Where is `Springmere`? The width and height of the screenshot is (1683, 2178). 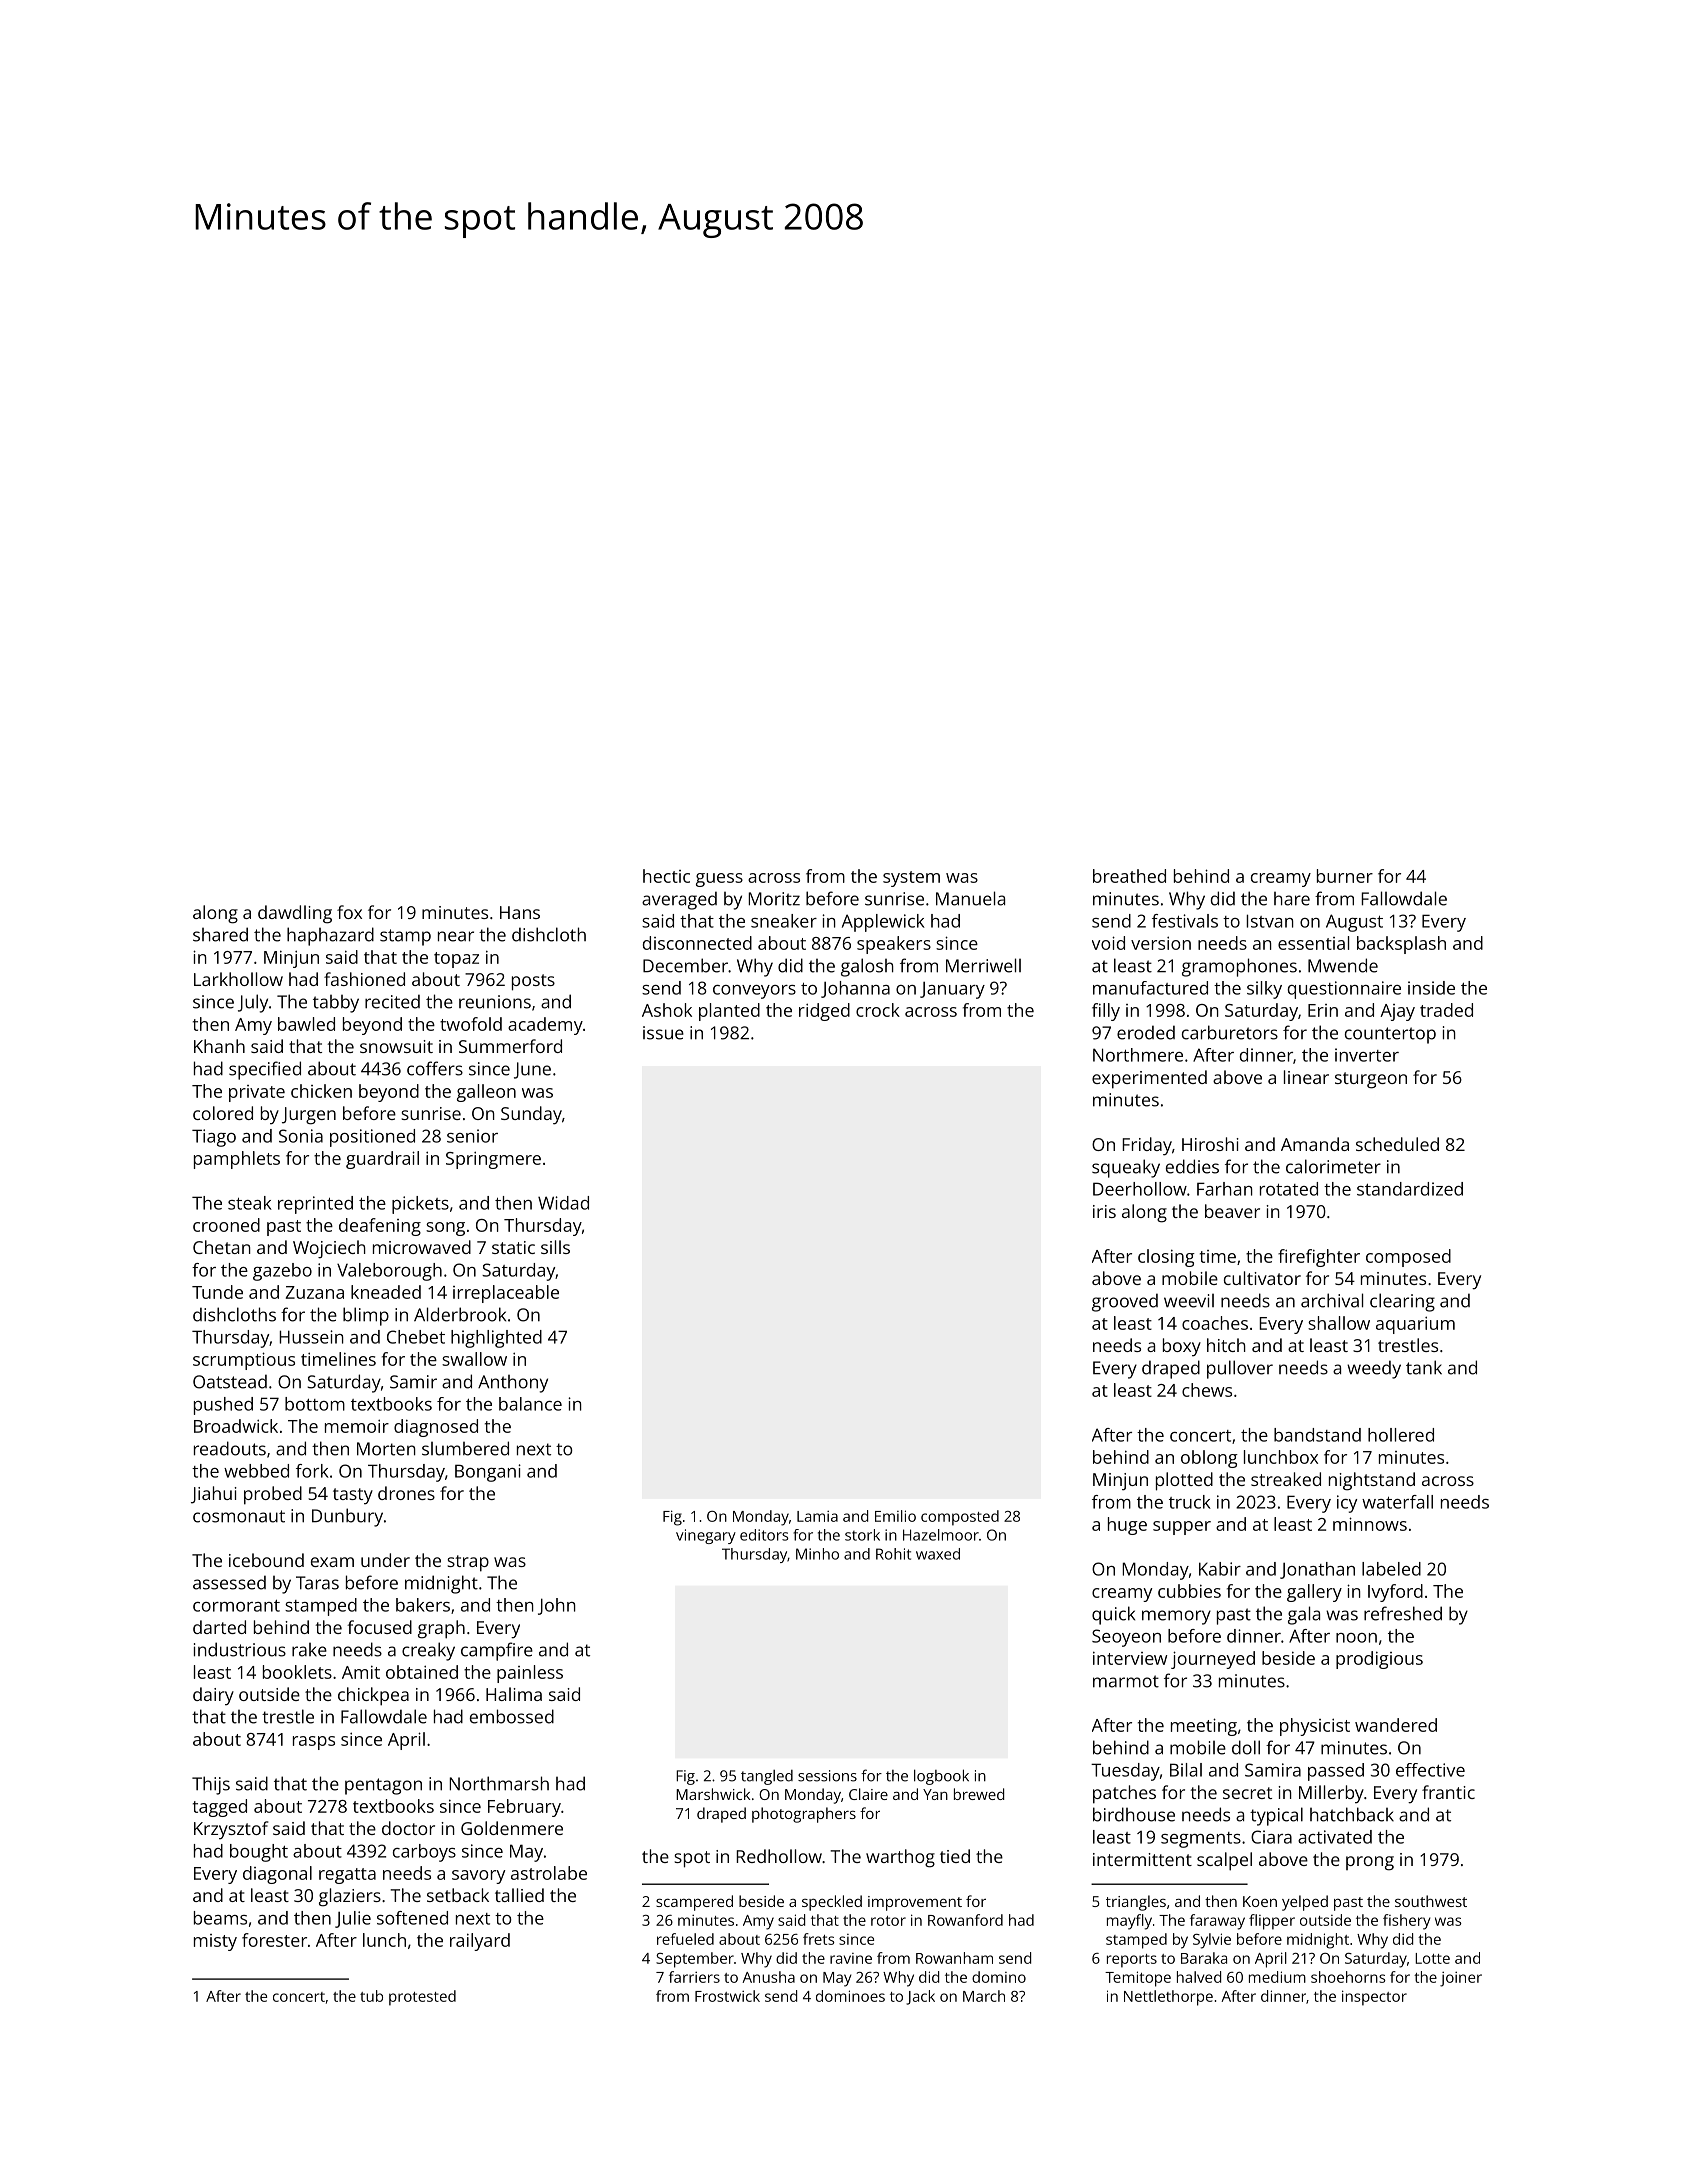 Springmere is located at coordinates (493, 1160).
